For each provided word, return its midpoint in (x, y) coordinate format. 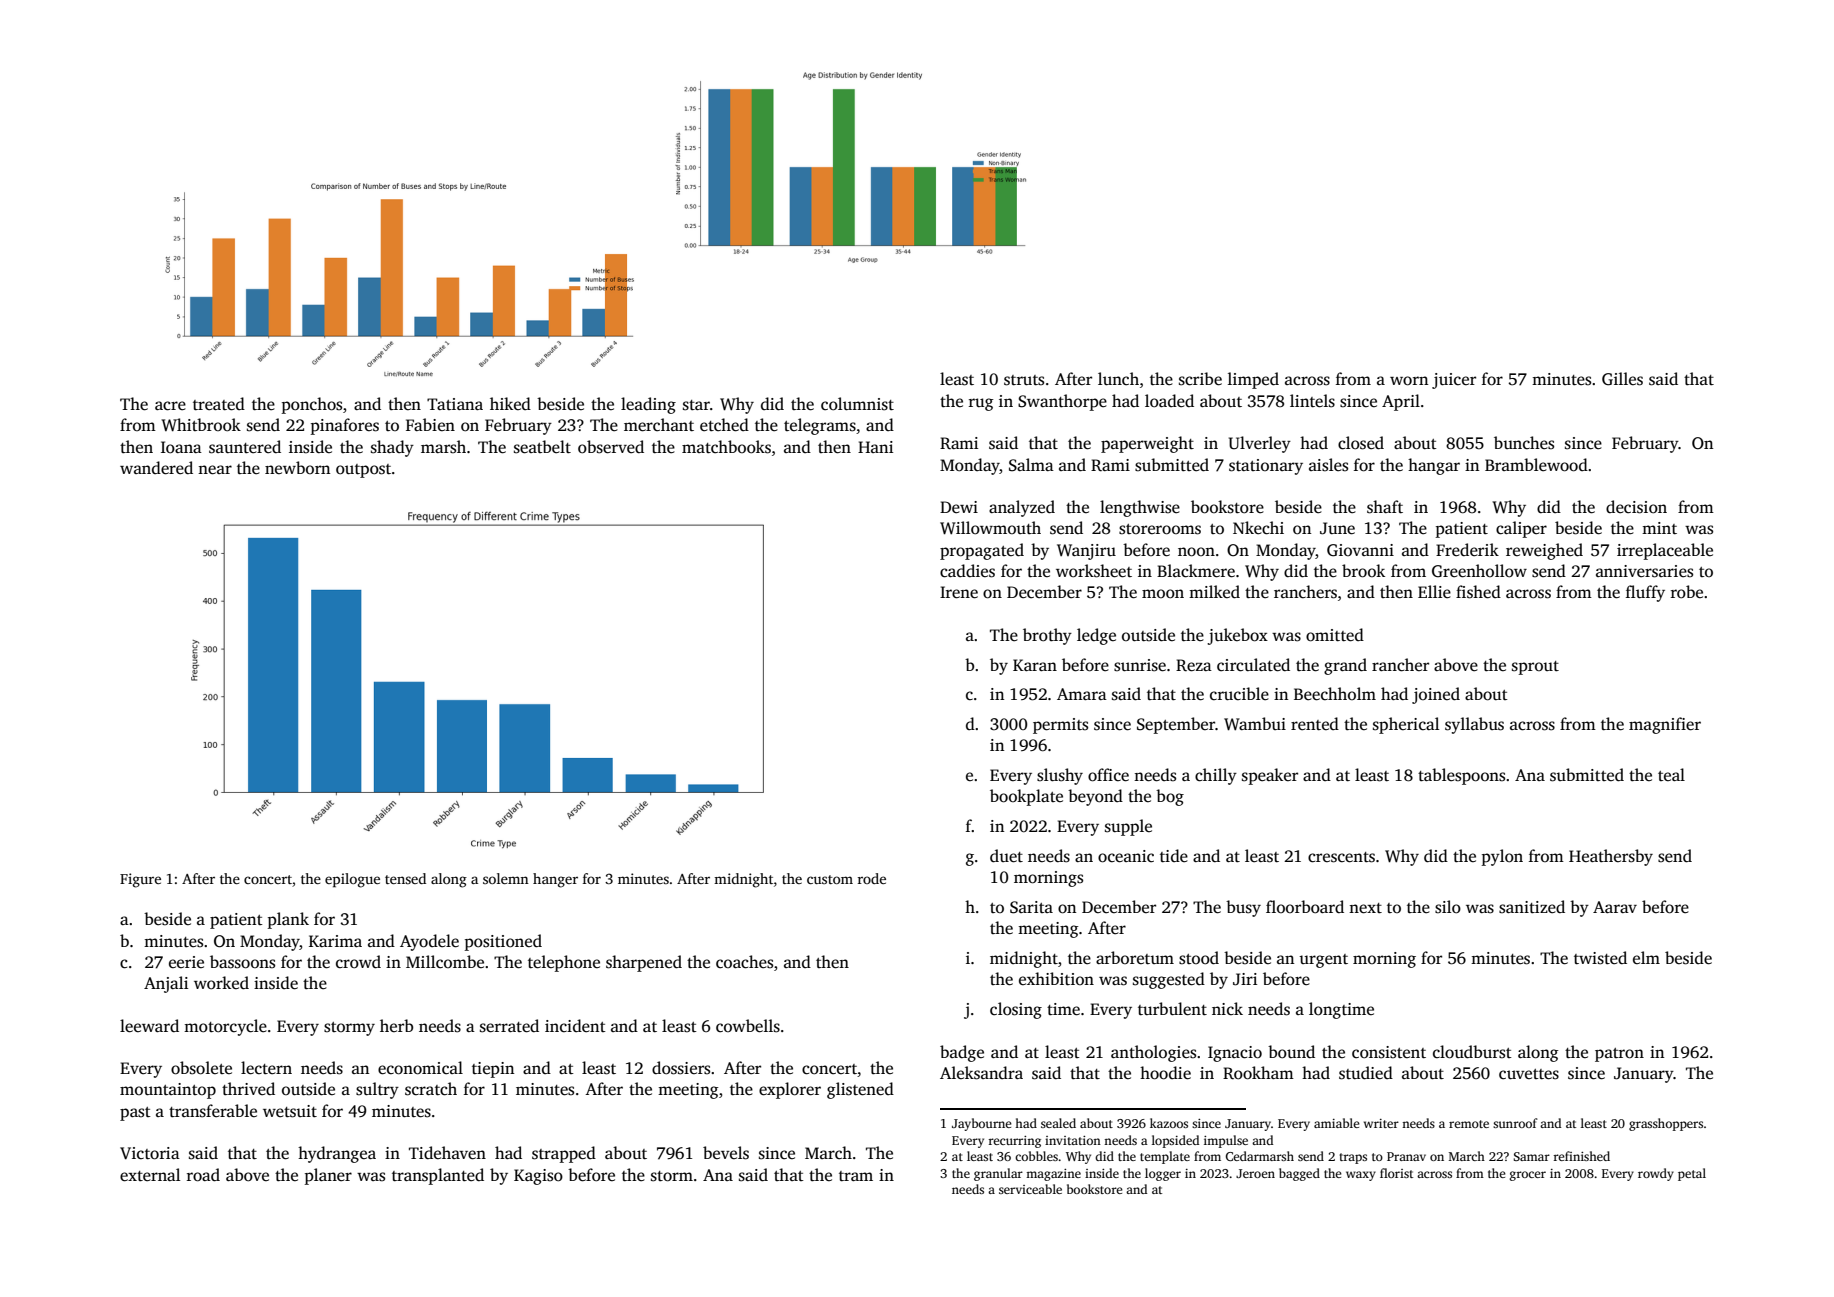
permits (1060, 726)
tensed (405, 878)
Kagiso (538, 1177)
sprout (1535, 668)
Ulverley (1260, 444)
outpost (363, 471)
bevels (726, 1153)
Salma (1031, 465)
